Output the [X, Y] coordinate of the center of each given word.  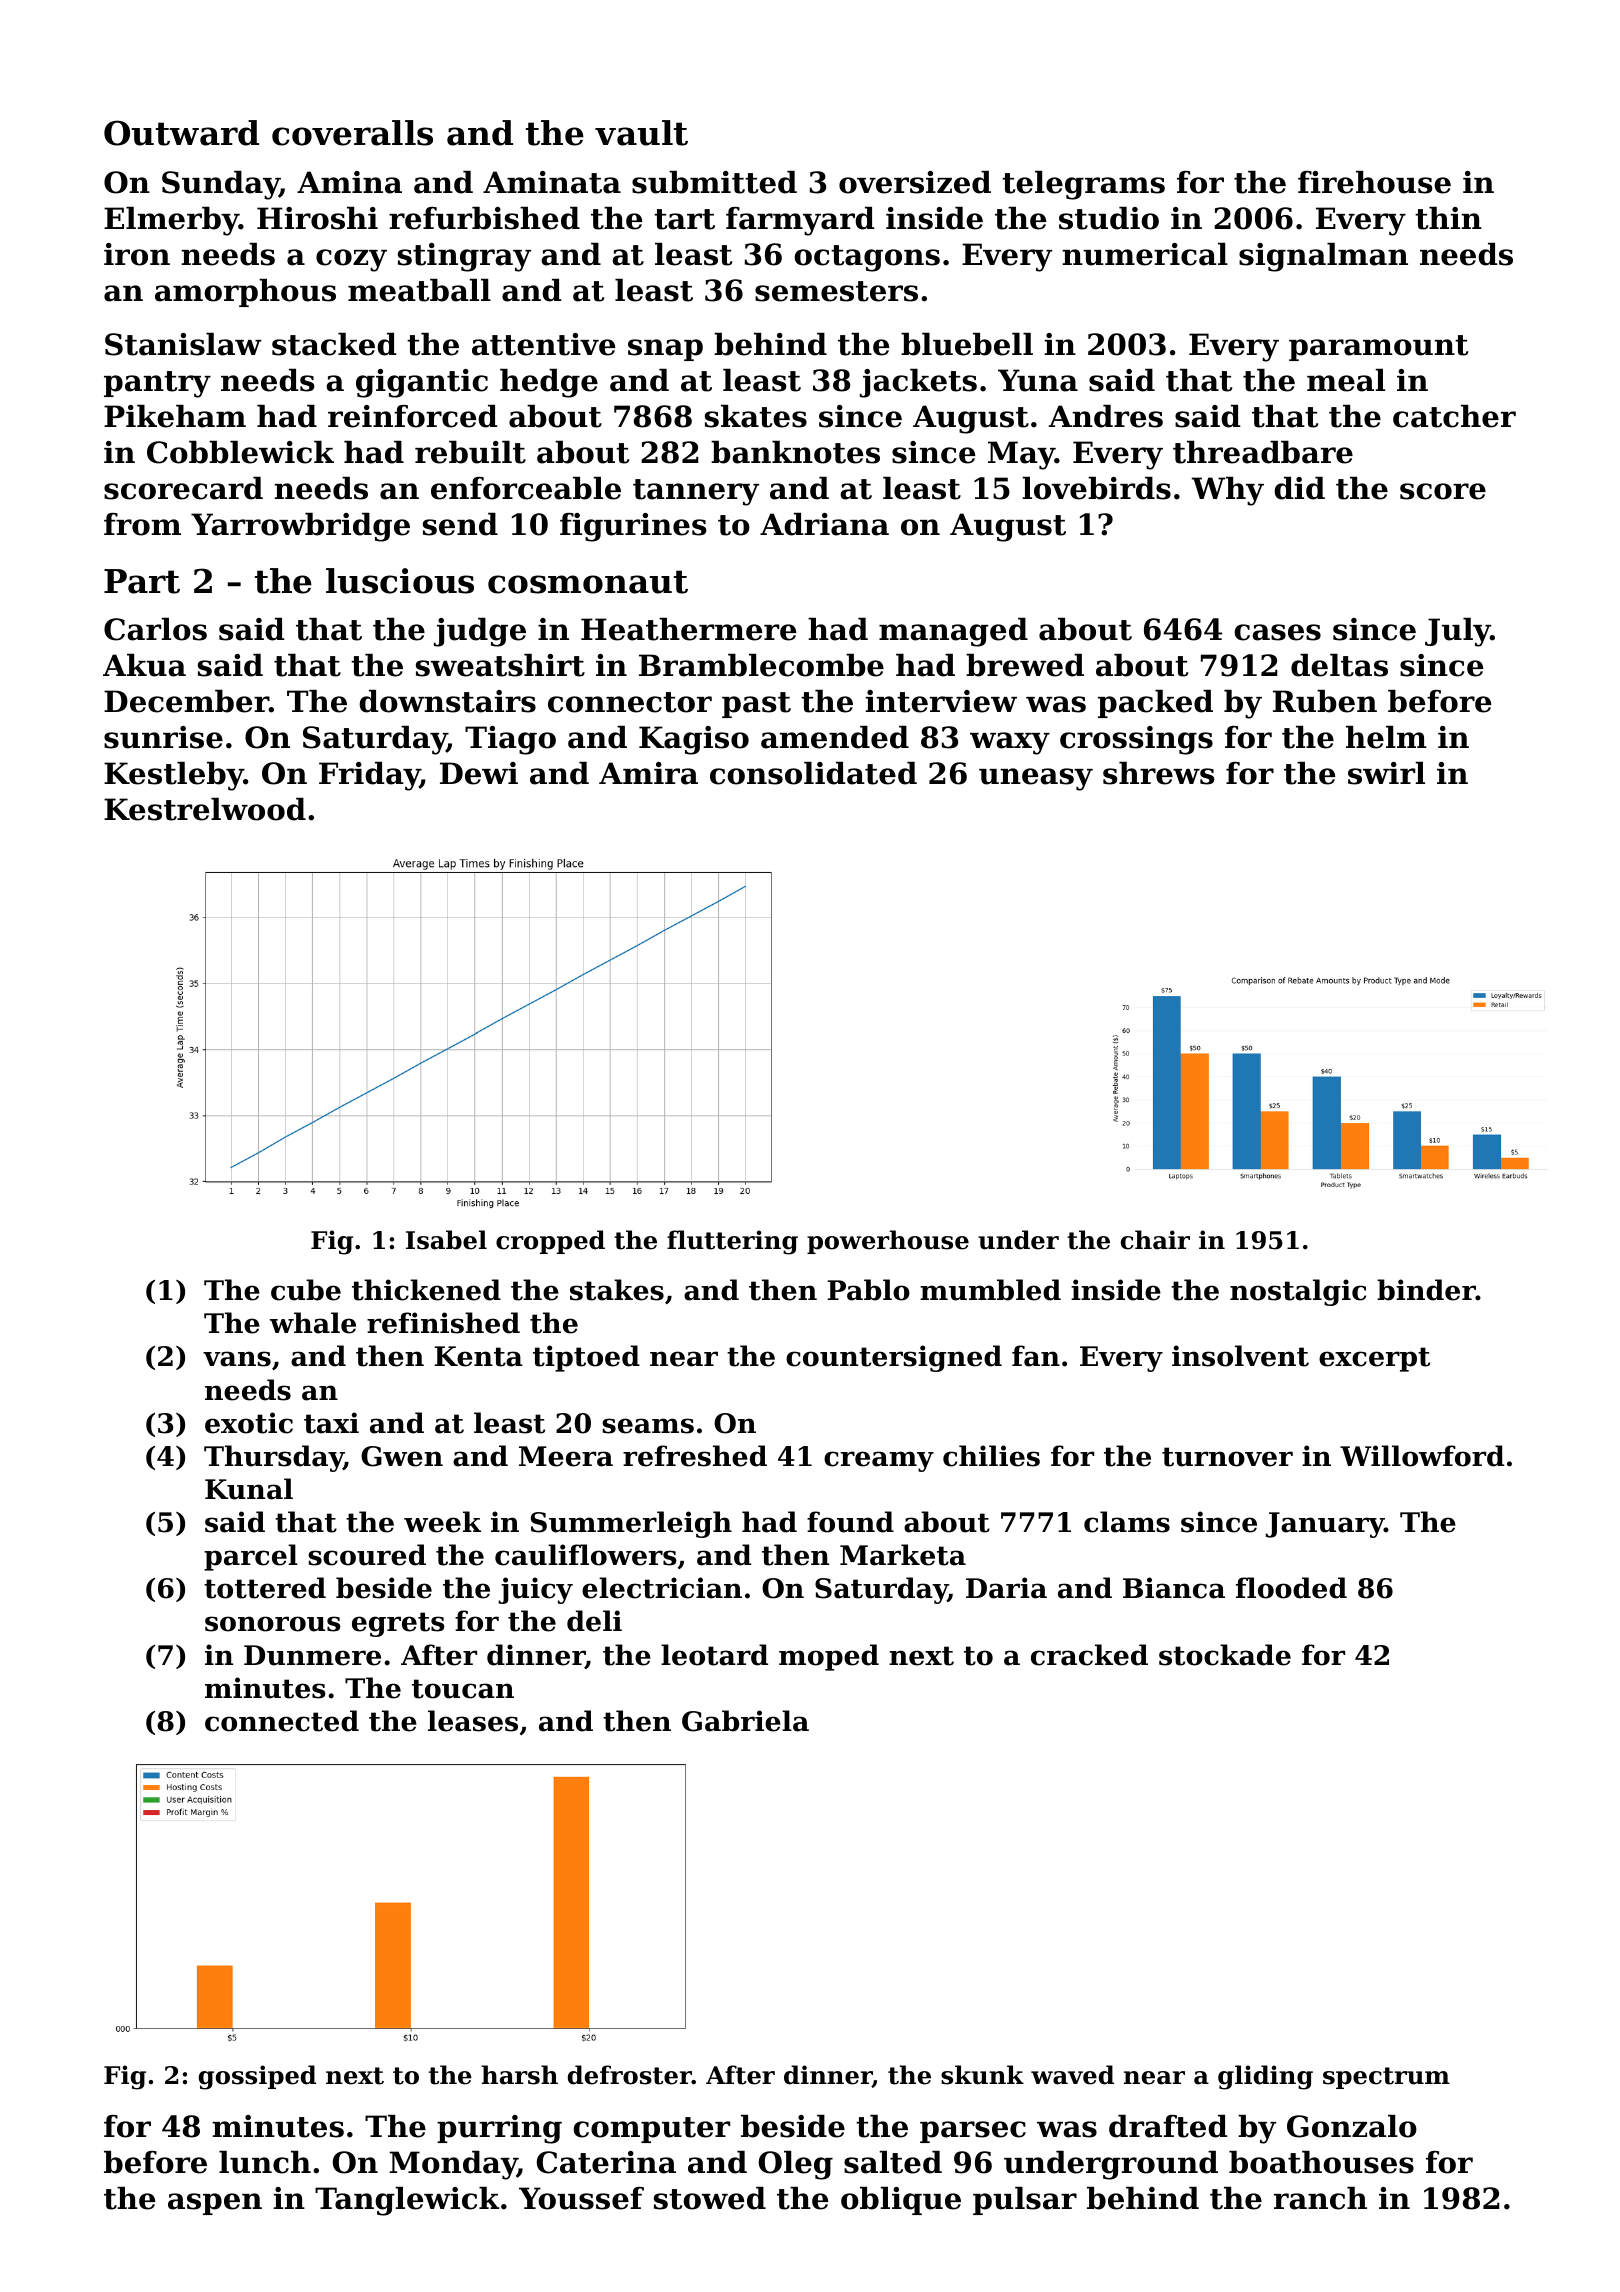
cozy [351, 260]
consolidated [813, 773]
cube [306, 1290]
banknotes [795, 452]
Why [1227, 491]
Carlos [155, 629]
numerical [1145, 254]
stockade [1225, 1655]
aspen [215, 2204]
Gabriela [745, 1721]
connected [282, 1721]
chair [1155, 1240]
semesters [836, 291]
